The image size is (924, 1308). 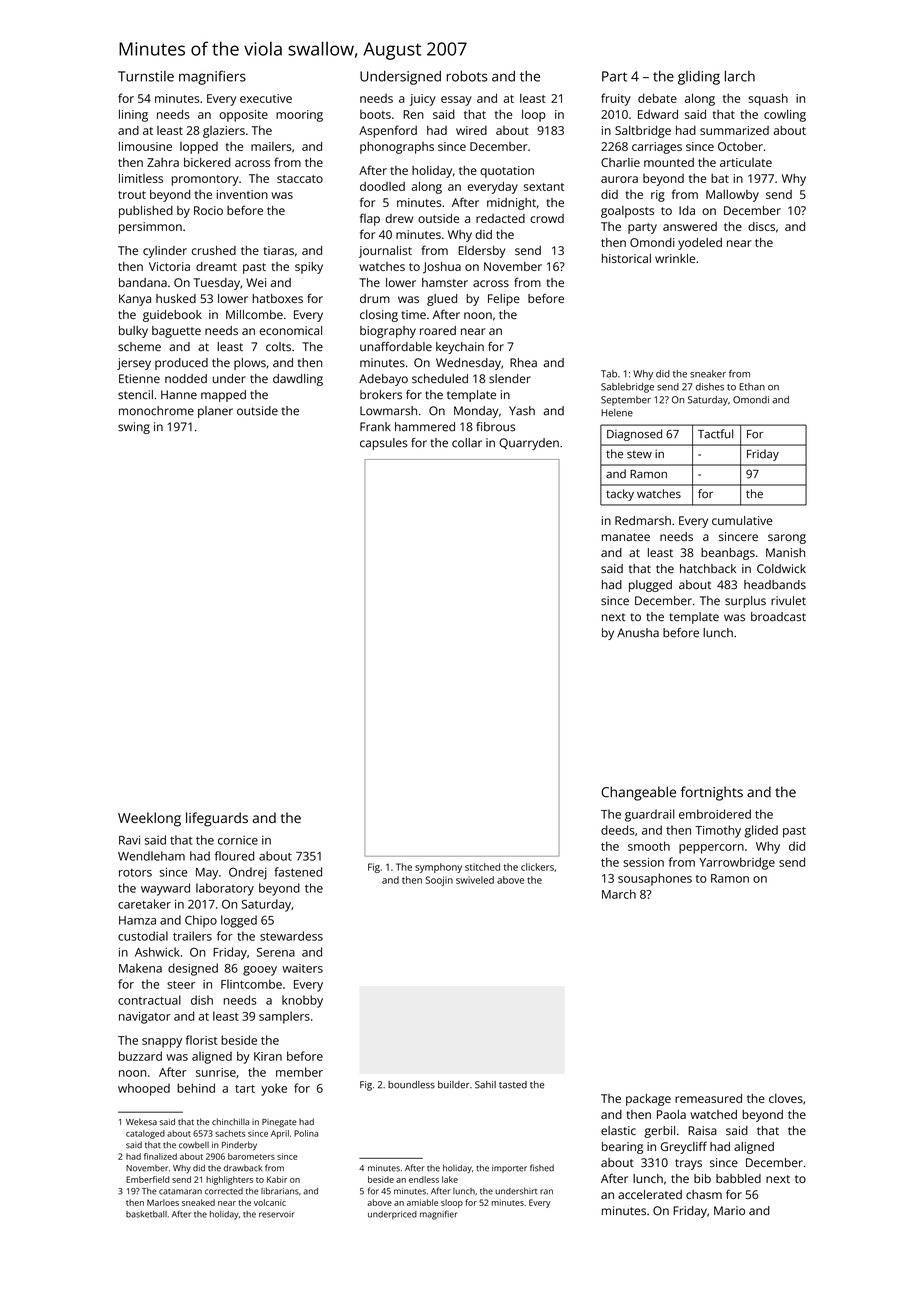 I want to click on Redmarsh, so click(x=643, y=520).
